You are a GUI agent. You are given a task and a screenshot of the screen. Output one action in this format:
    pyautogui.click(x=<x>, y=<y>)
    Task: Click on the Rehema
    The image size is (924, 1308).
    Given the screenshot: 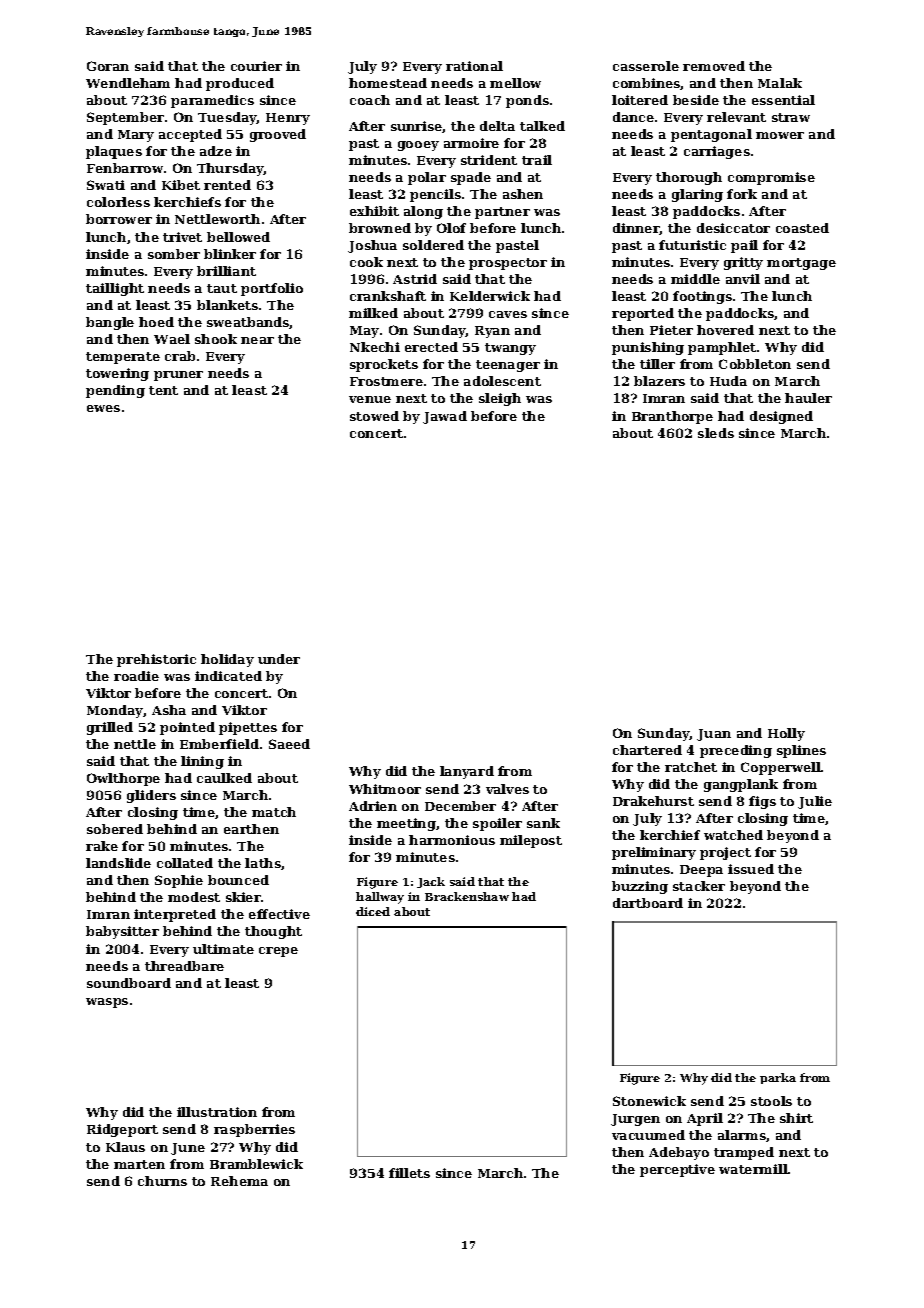 What is the action you would take?
    pyautogui.click(x=239, y=1181)
